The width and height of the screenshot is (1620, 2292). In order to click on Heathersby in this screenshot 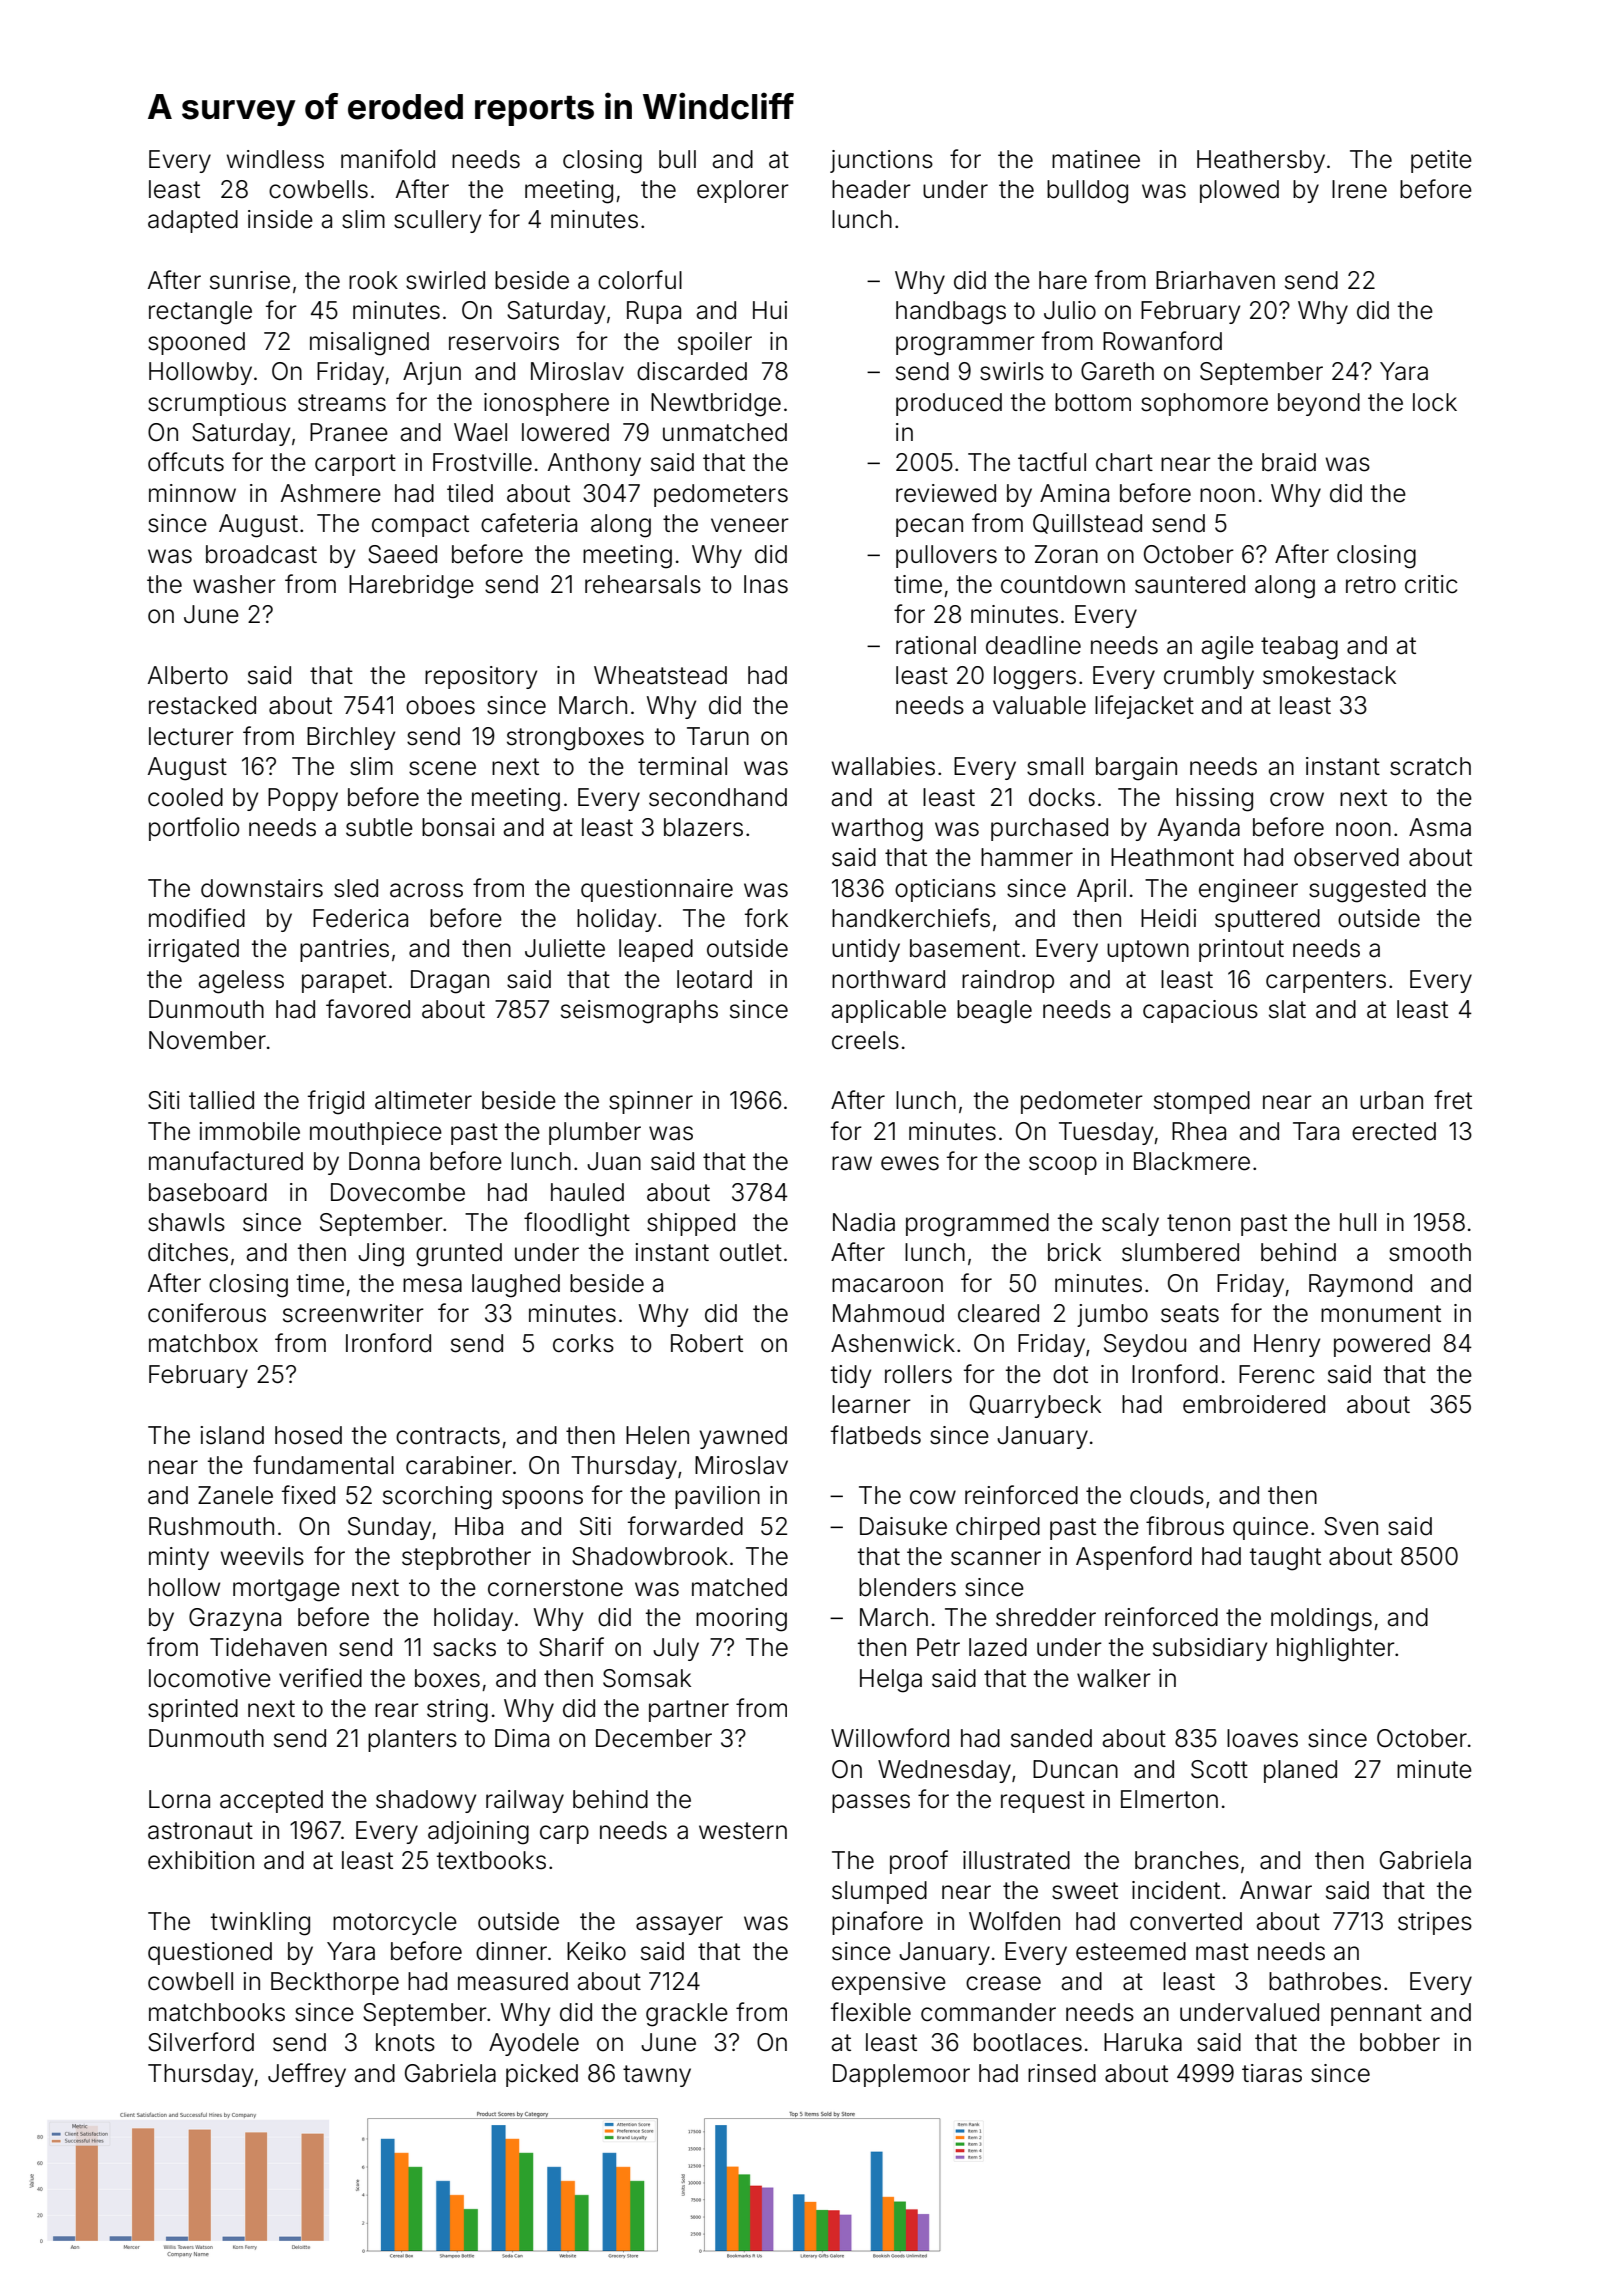, I will do `click(1261, 161)`.
